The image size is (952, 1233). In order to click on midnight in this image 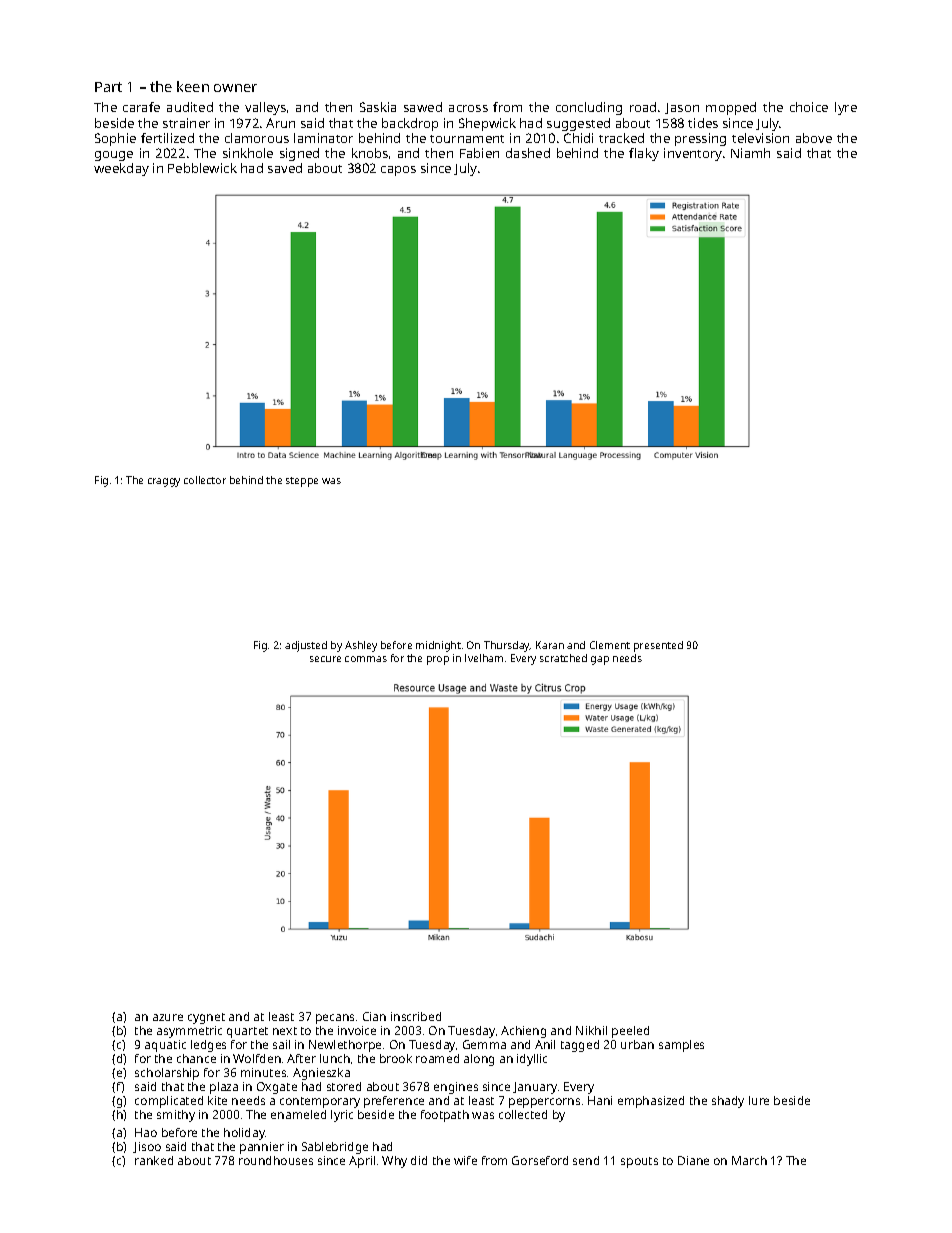, I will do `click(438, 646)`.
